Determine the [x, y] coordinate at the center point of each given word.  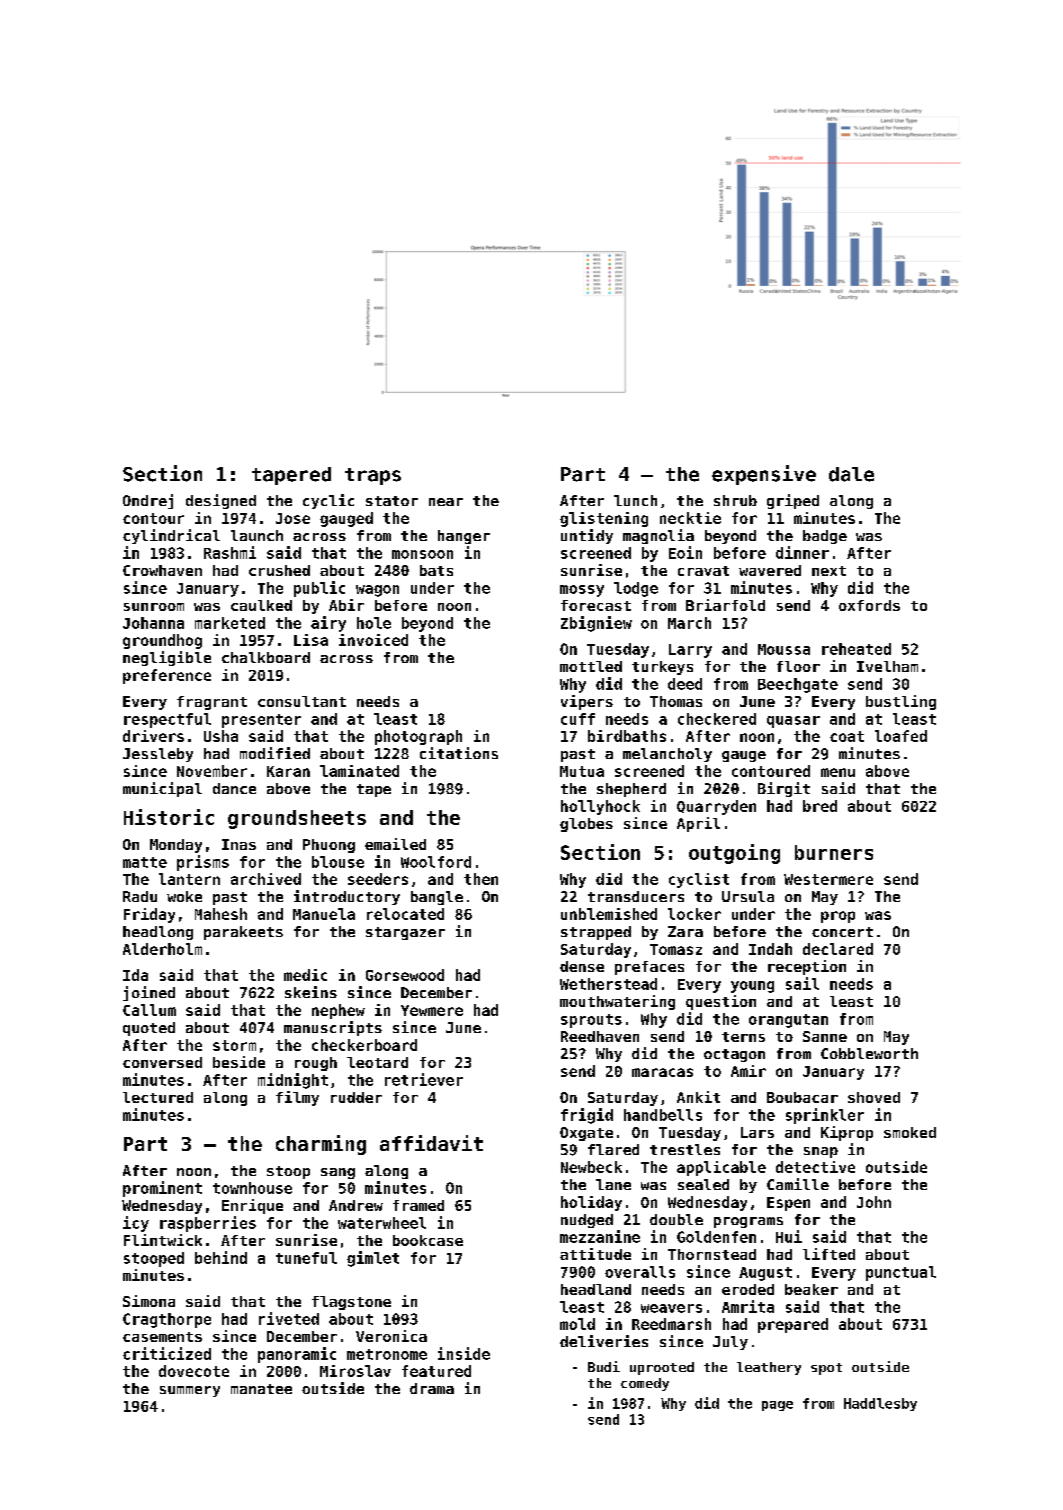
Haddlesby [880, 1404]
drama [432, 1388]
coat [847, 736]
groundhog [162, 641]
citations [459, 753]
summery [190, 1391]
